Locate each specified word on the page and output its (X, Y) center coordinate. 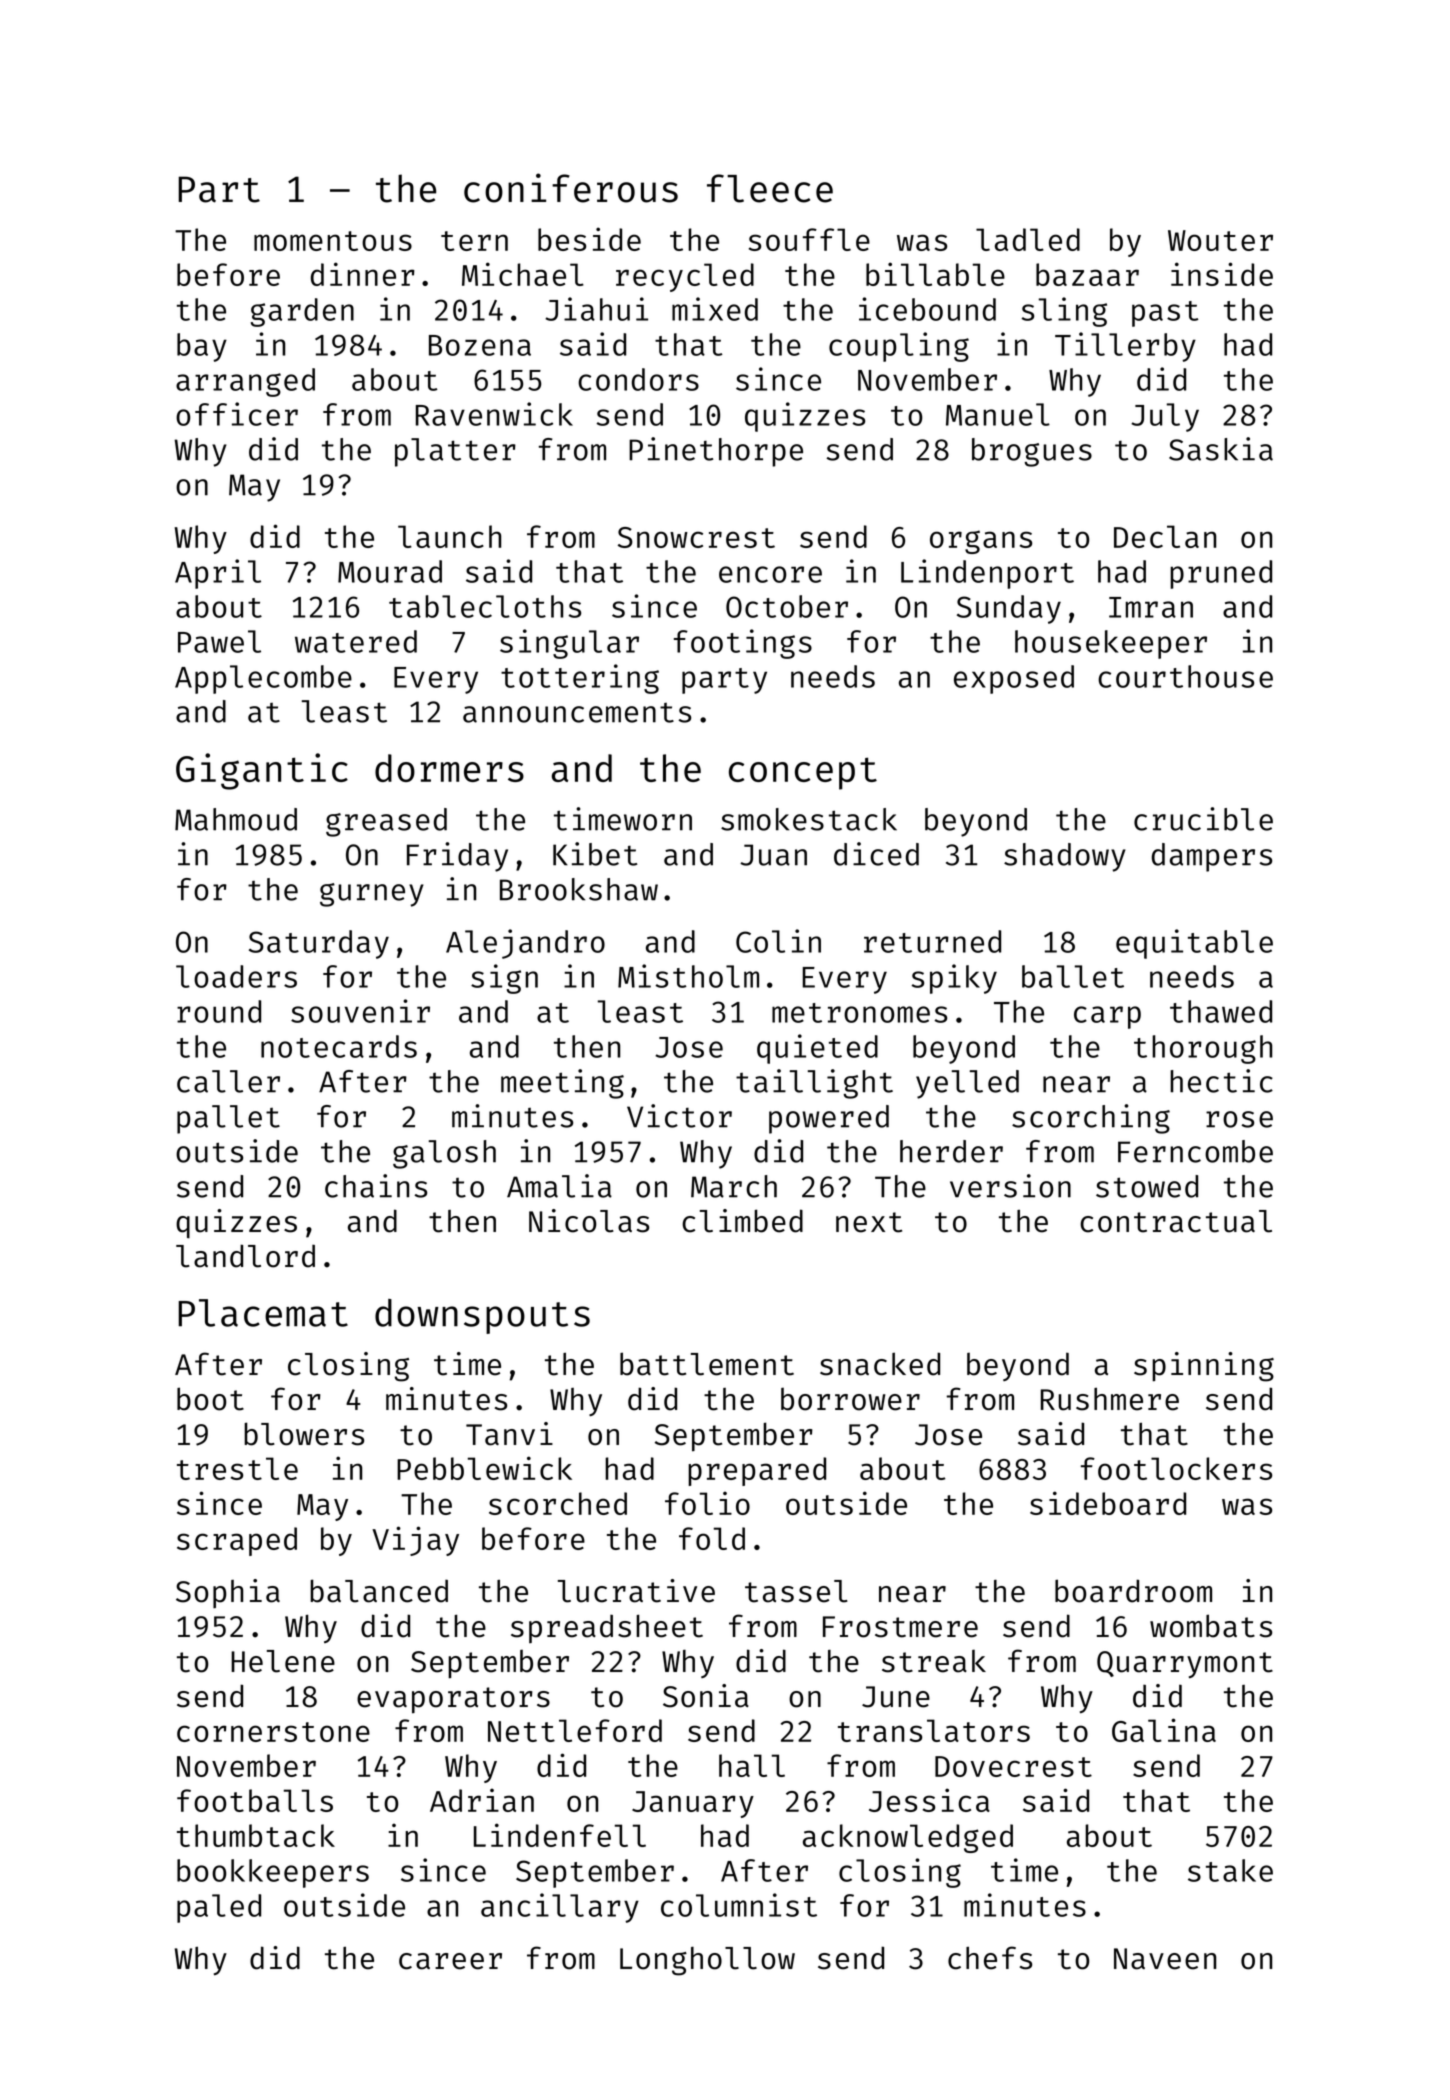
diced (876, 854)
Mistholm (688, 976)
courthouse (1185, 676)
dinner (363, 274)
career (450, 1961)
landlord (245, 1256)
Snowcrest (696, 537)
